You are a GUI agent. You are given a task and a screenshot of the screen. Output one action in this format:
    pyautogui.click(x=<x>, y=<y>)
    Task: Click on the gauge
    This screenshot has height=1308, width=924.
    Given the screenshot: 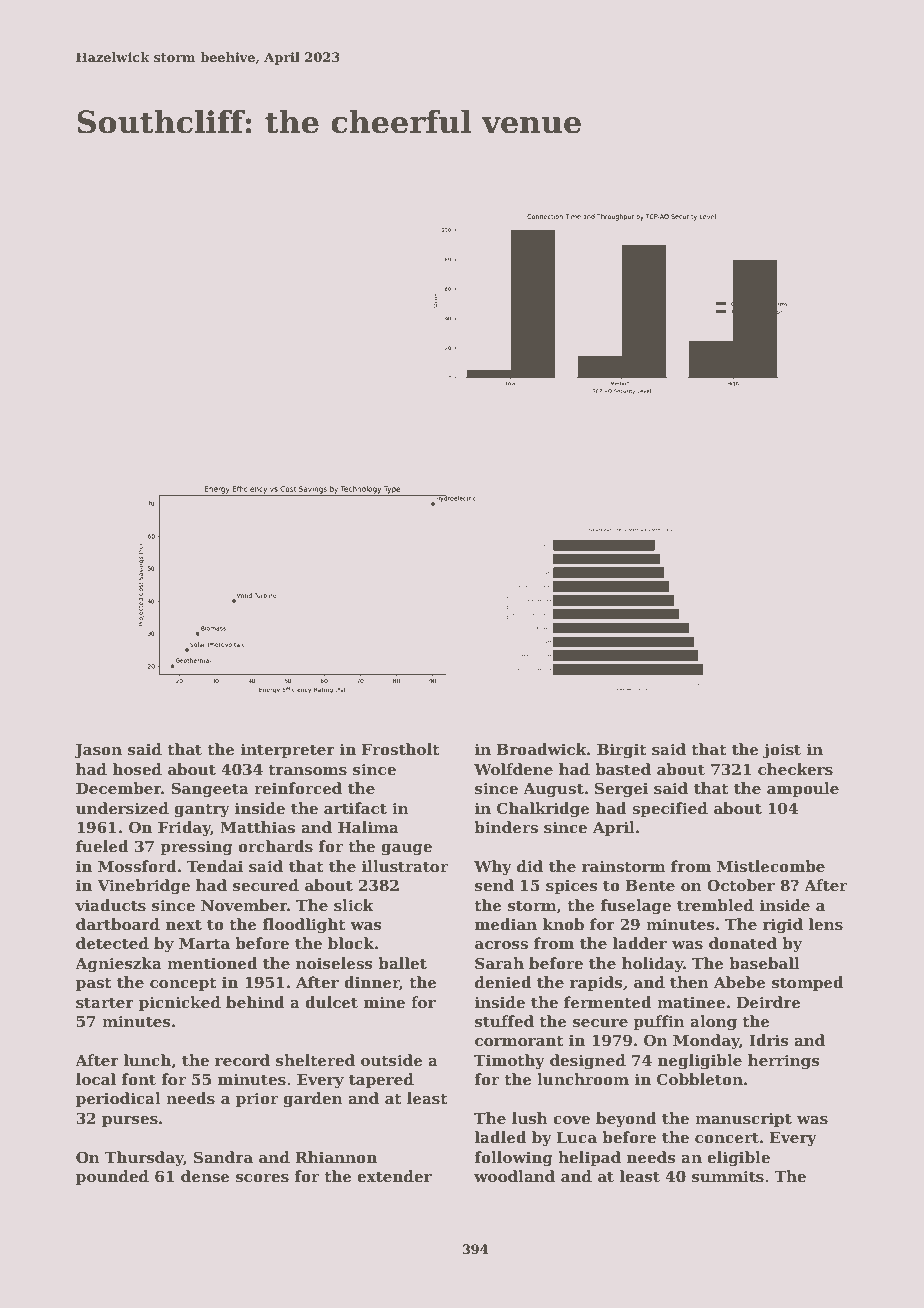 What is the action you would take?
    pyautogui.click(x=406, y=850)
